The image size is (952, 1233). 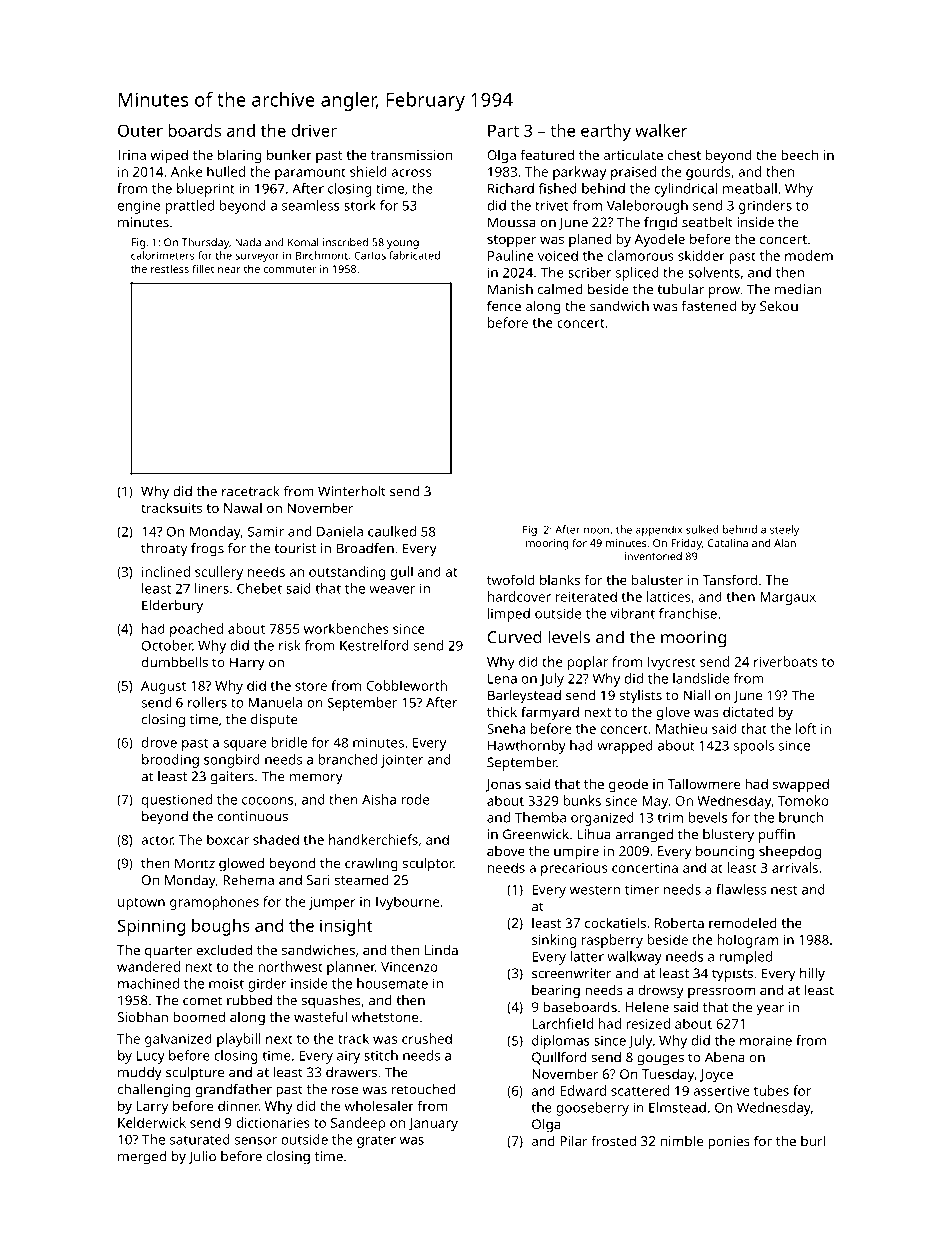 What do you see at coordinates (606, 132) in the document?
I see `earthy` at bounding box center [606, 132].
